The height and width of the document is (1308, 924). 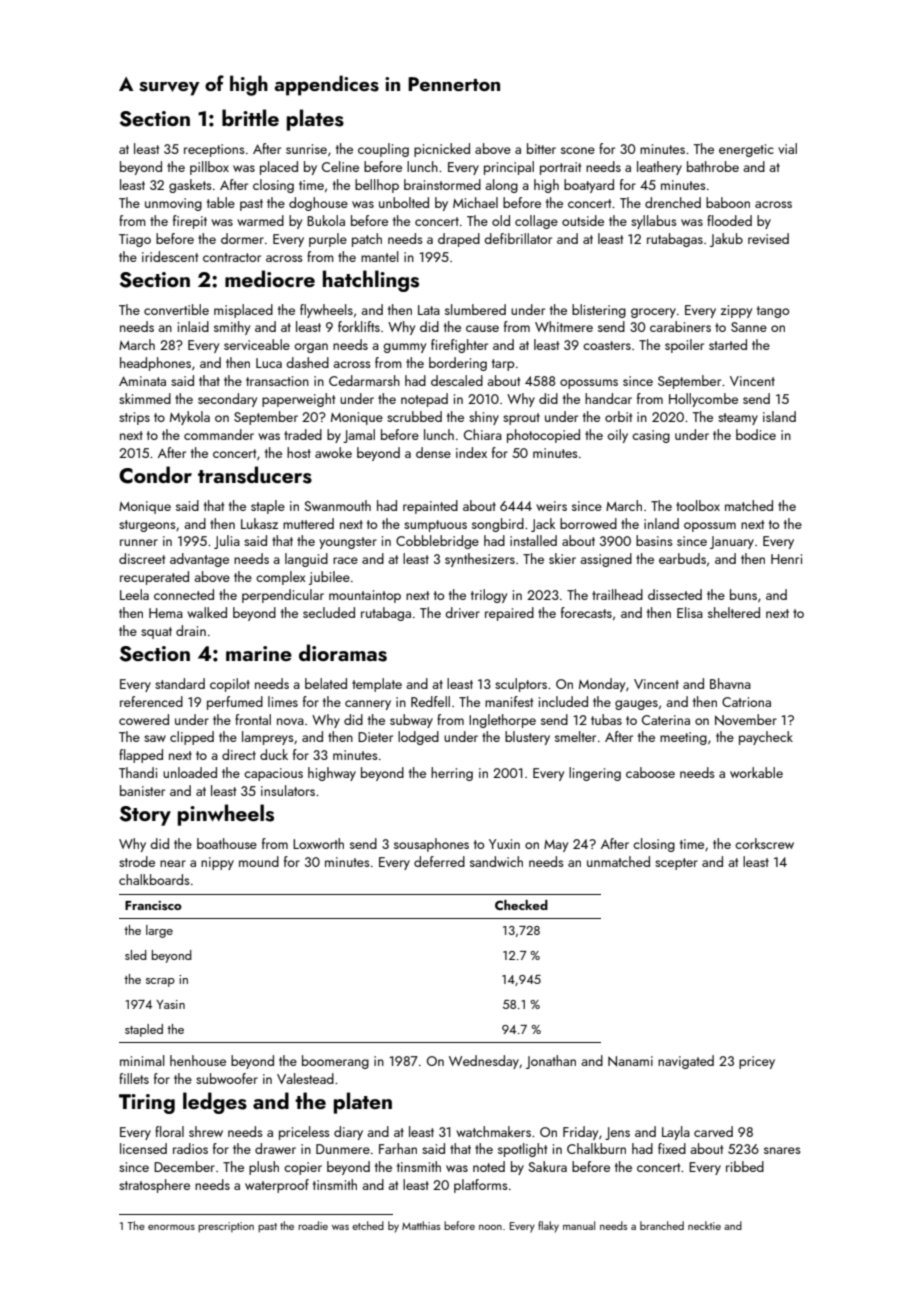 I want to click on roadie, so click(x=313, y=1225).
